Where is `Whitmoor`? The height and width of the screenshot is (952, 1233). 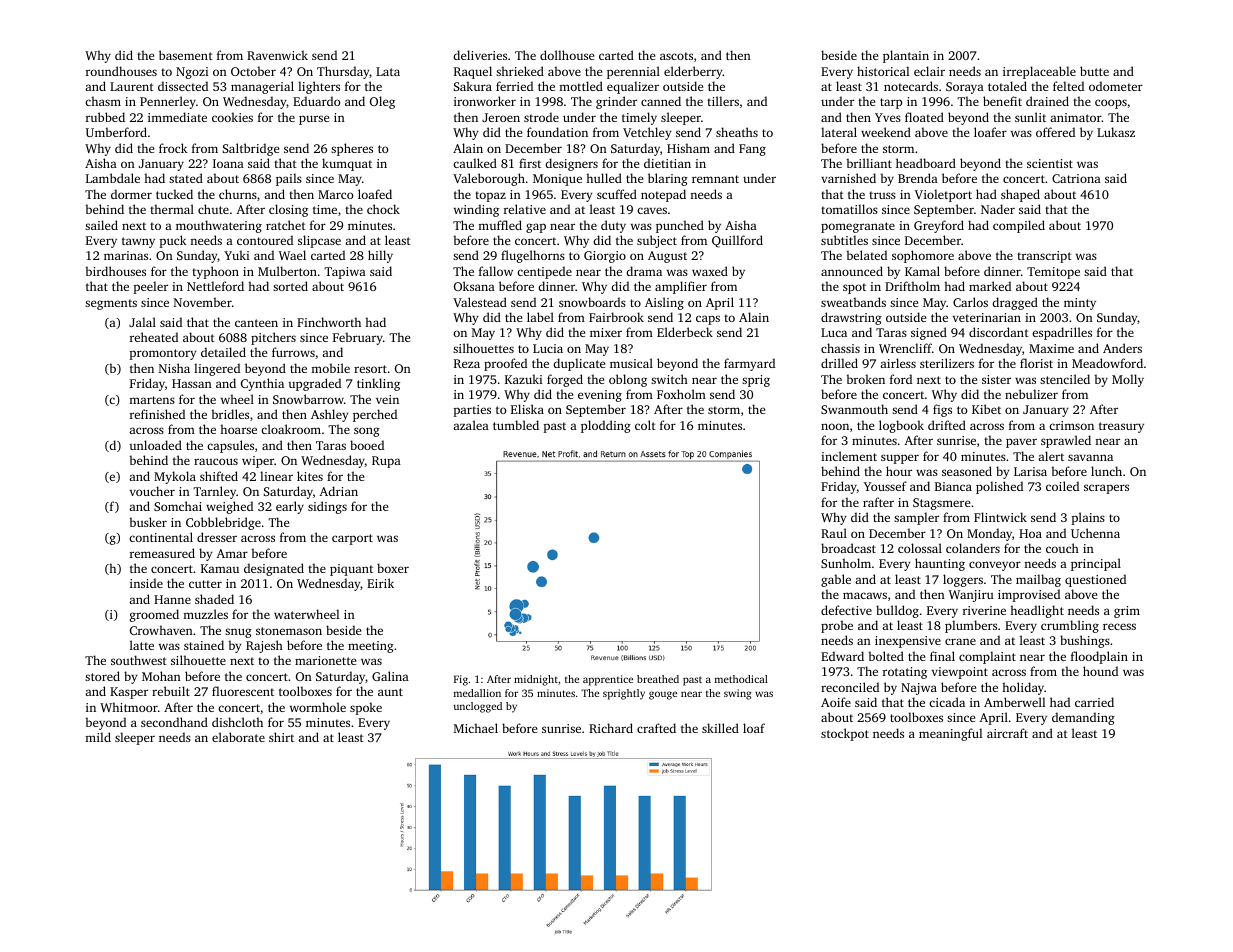
Whitmoor is located at coordinates (129, 707).
